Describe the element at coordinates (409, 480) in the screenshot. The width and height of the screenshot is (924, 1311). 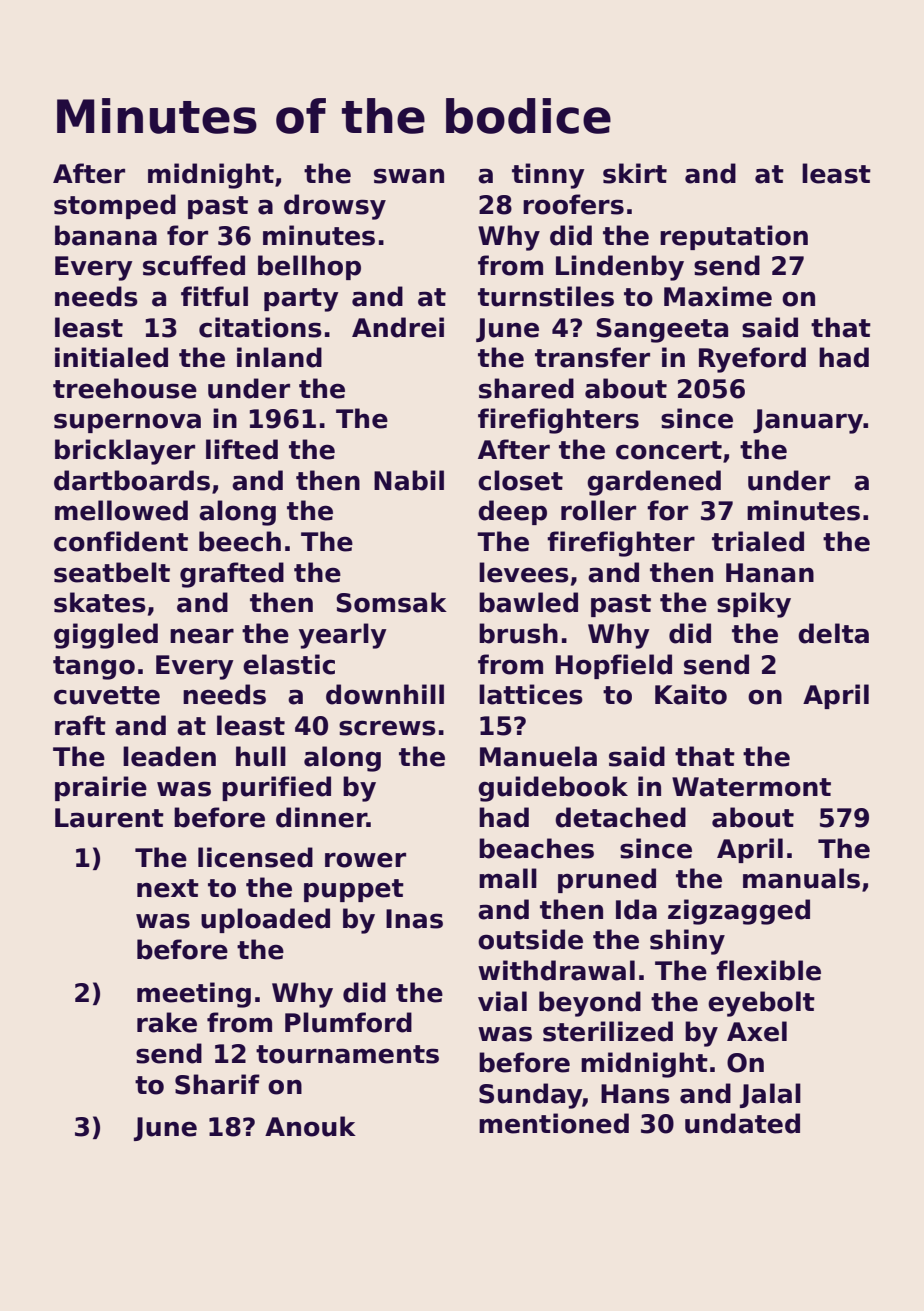
I see `Nabil` at that location.
